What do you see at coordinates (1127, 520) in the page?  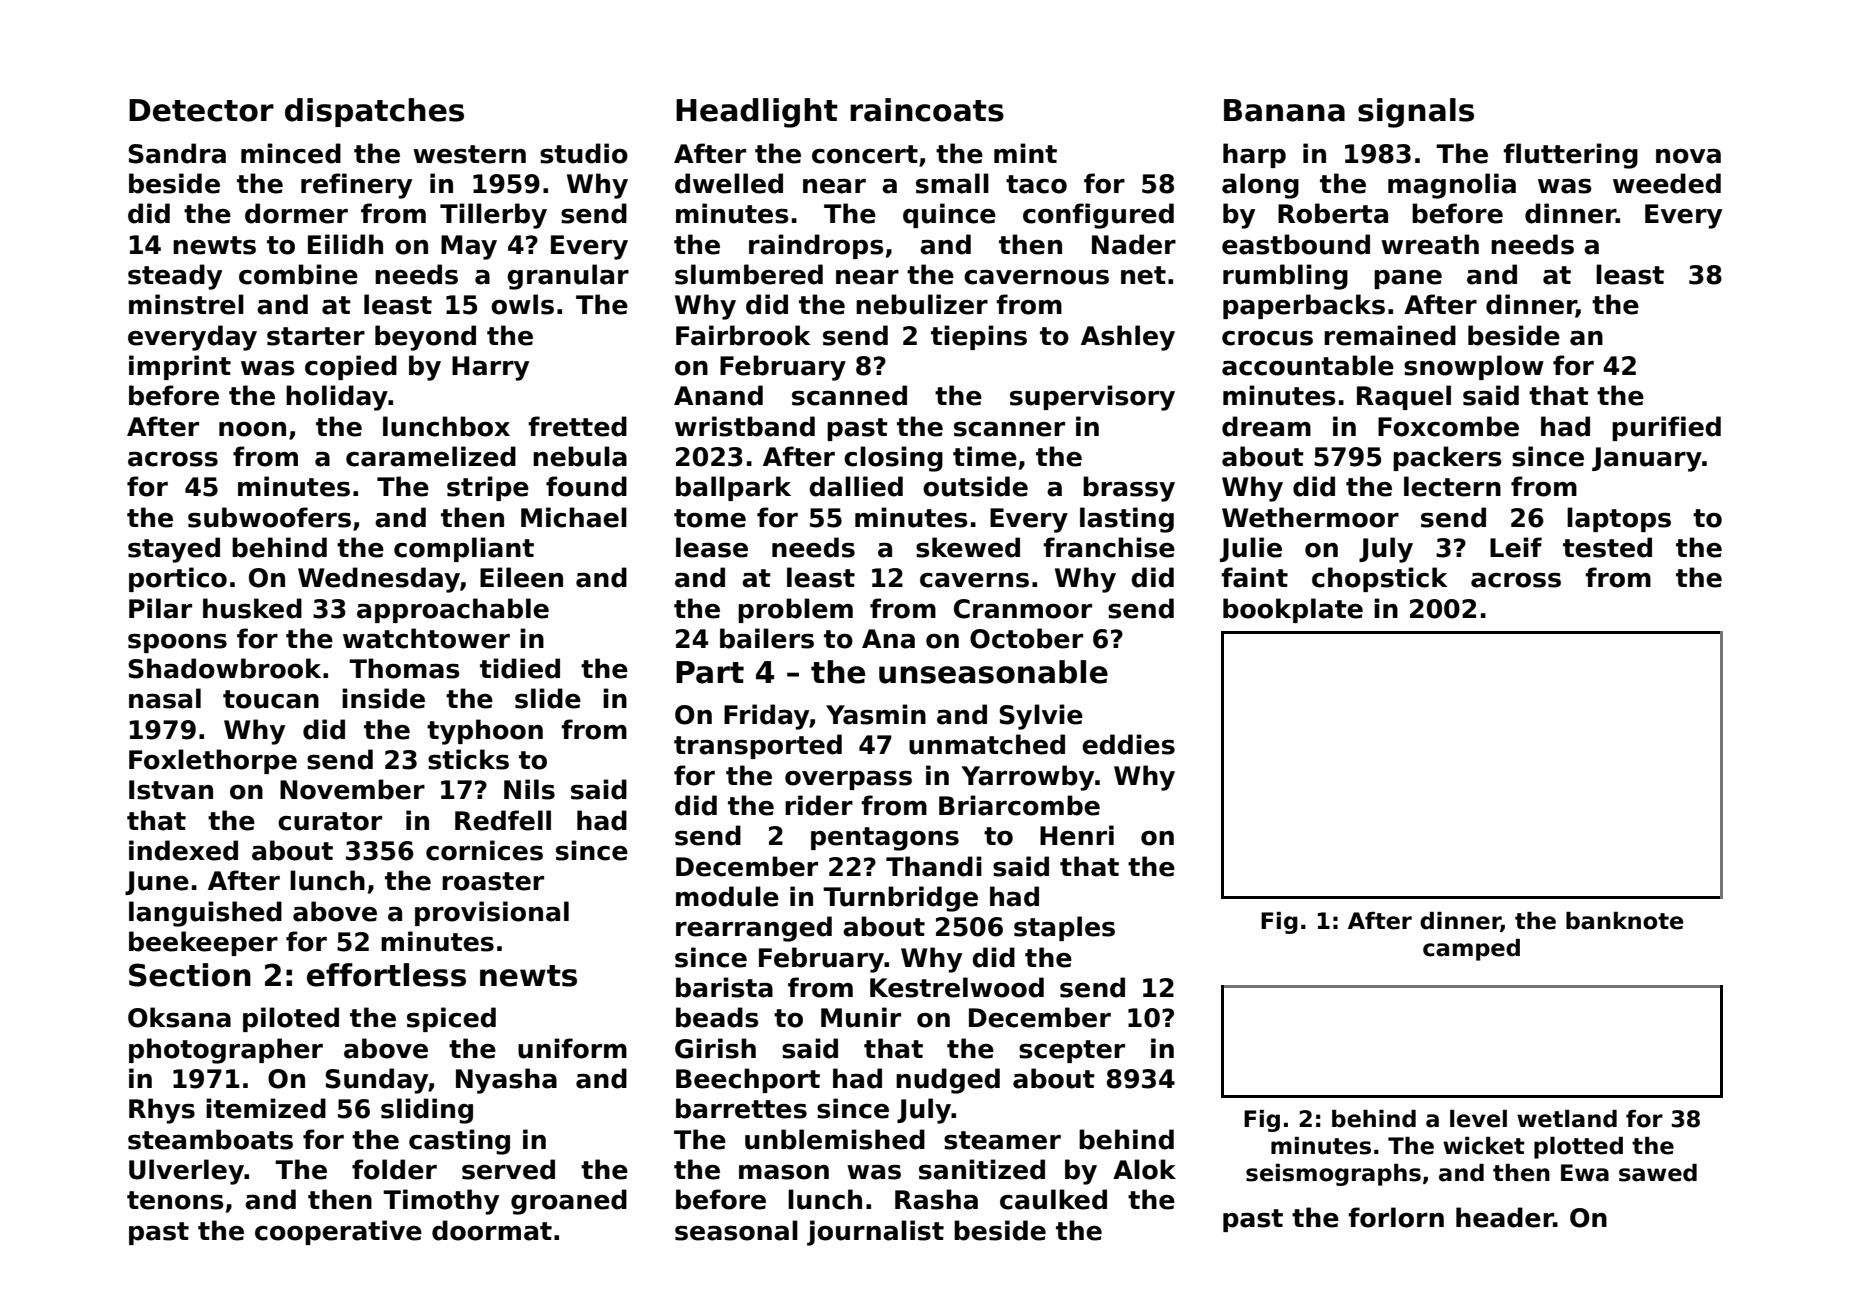 I see `lasting` at bounding box center [1127, 520].
